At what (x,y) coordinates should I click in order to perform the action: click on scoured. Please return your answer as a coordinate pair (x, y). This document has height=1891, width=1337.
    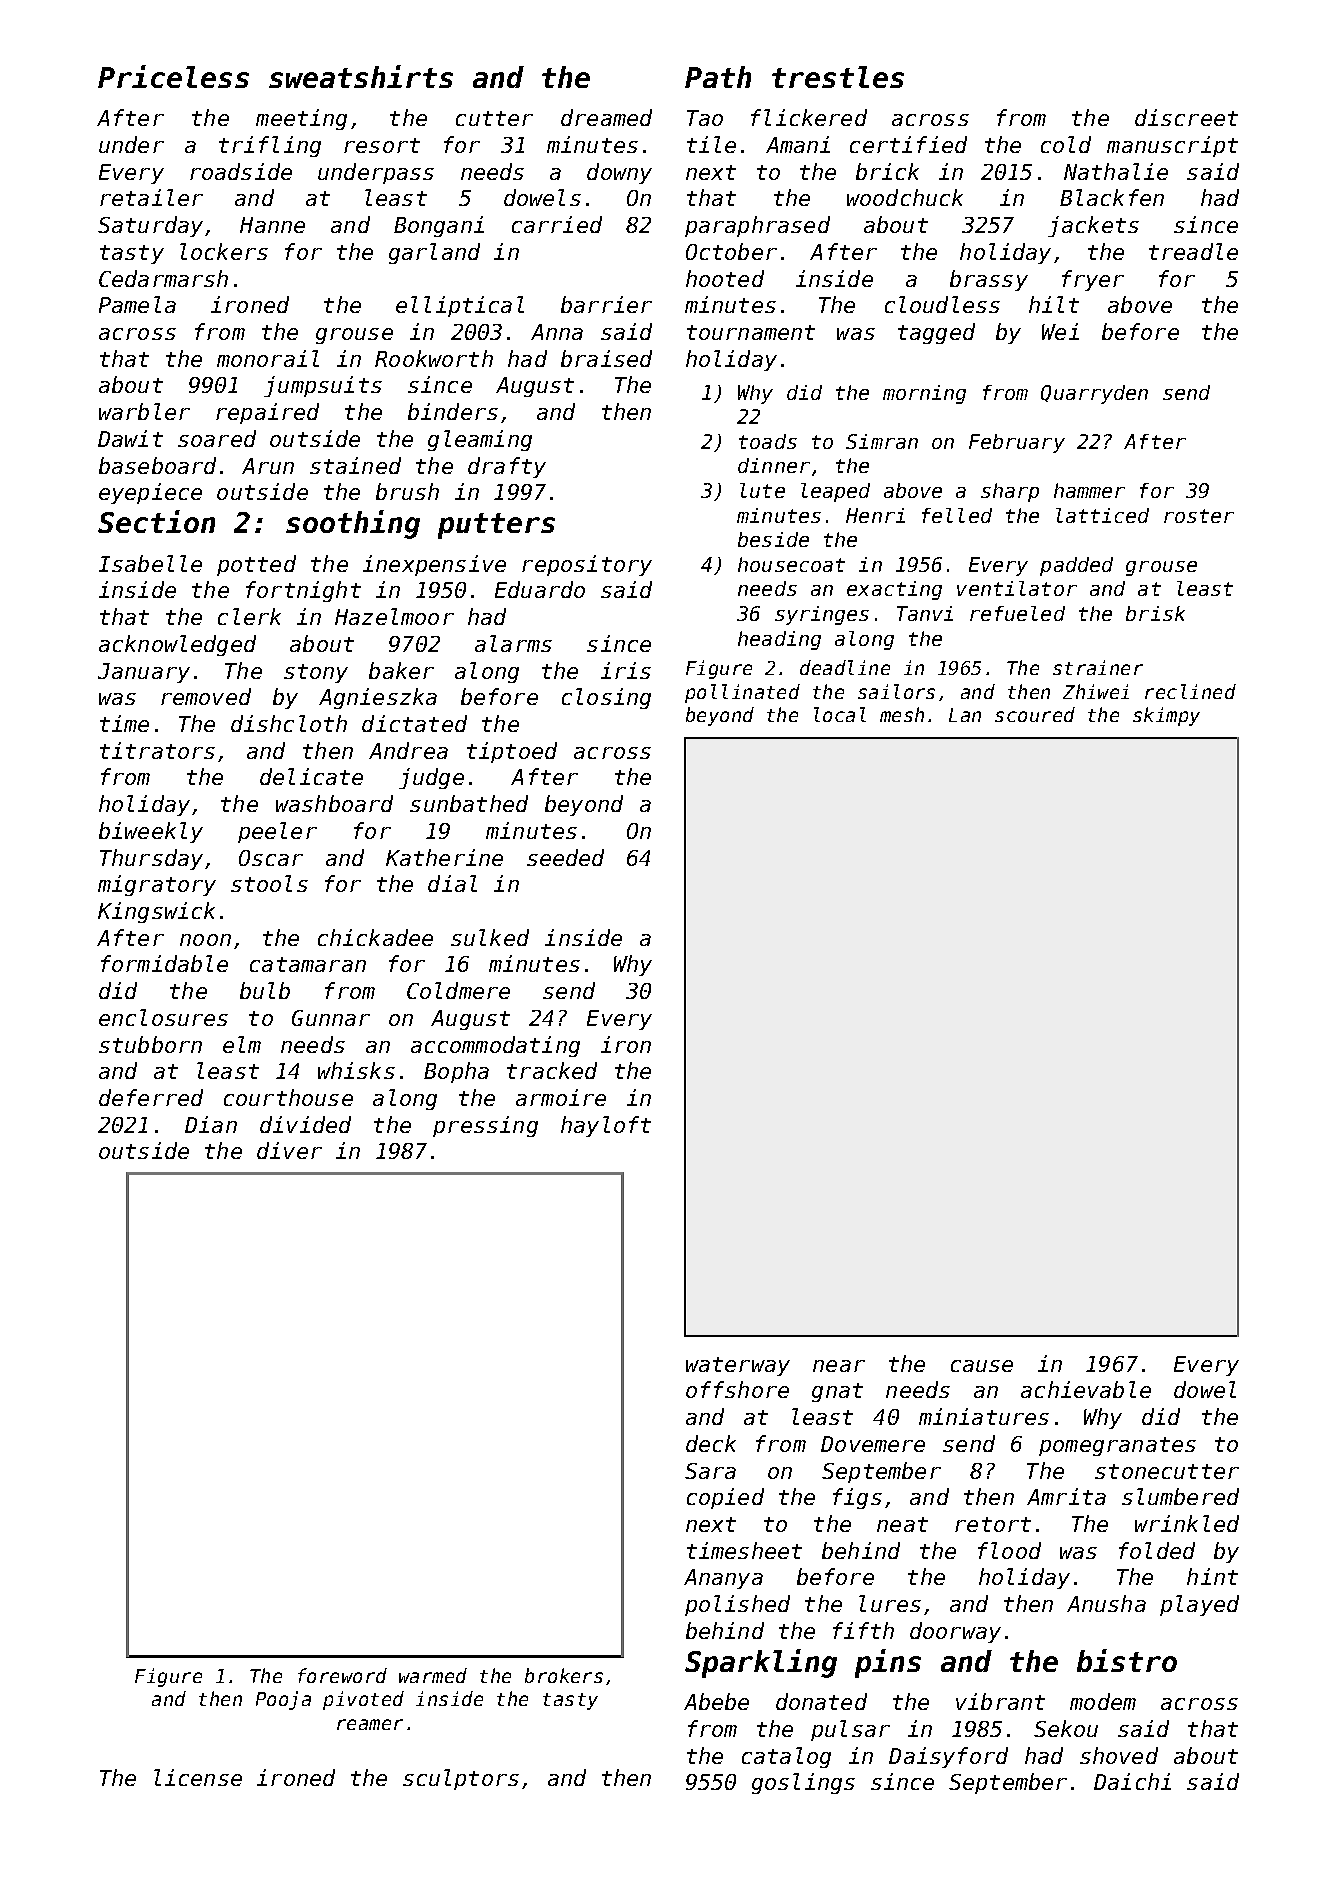
    Looking at the image, I should click on (1035, 714).
